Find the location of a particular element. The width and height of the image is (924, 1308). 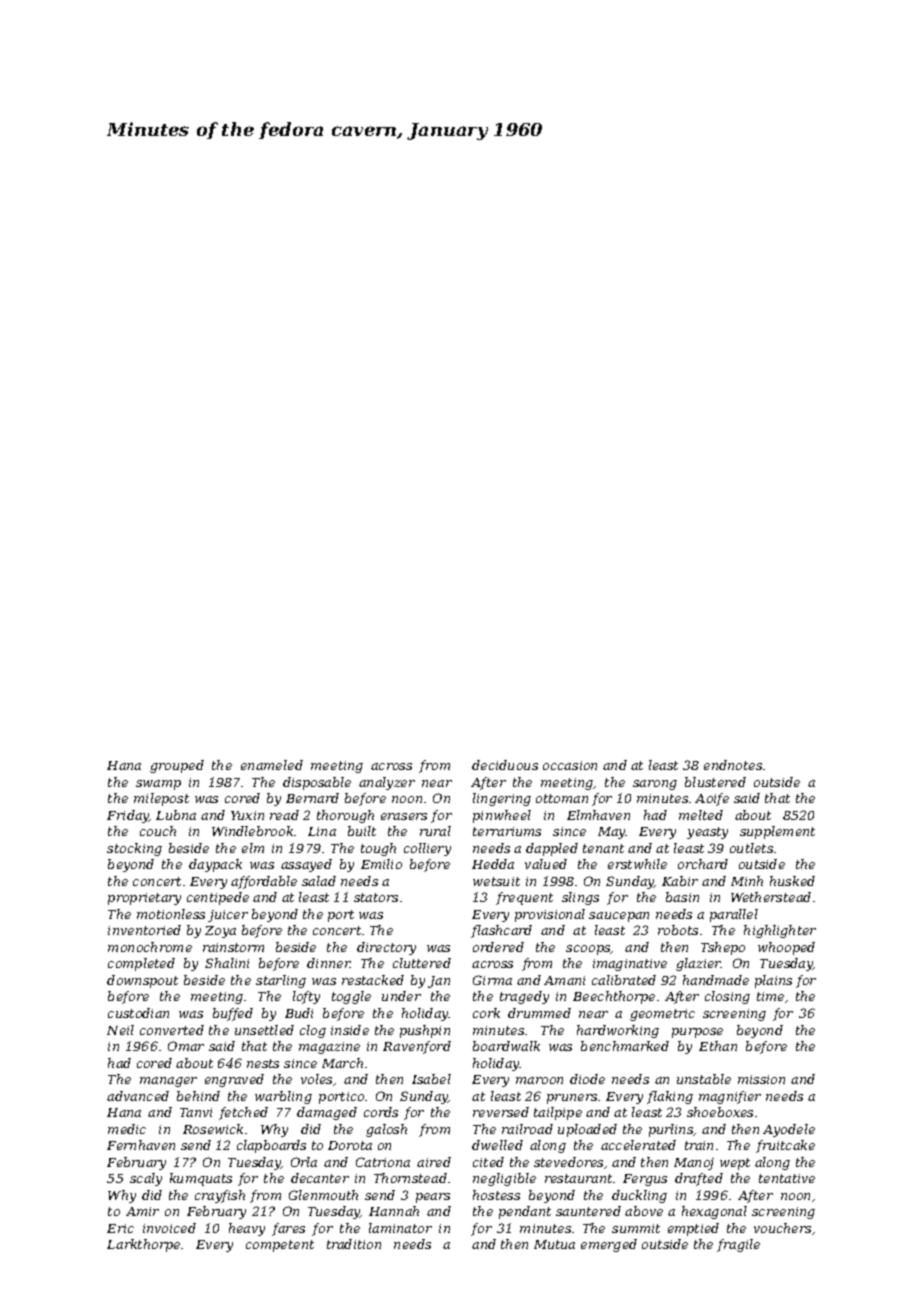

highlighter is located at coordinates (780, 931).
